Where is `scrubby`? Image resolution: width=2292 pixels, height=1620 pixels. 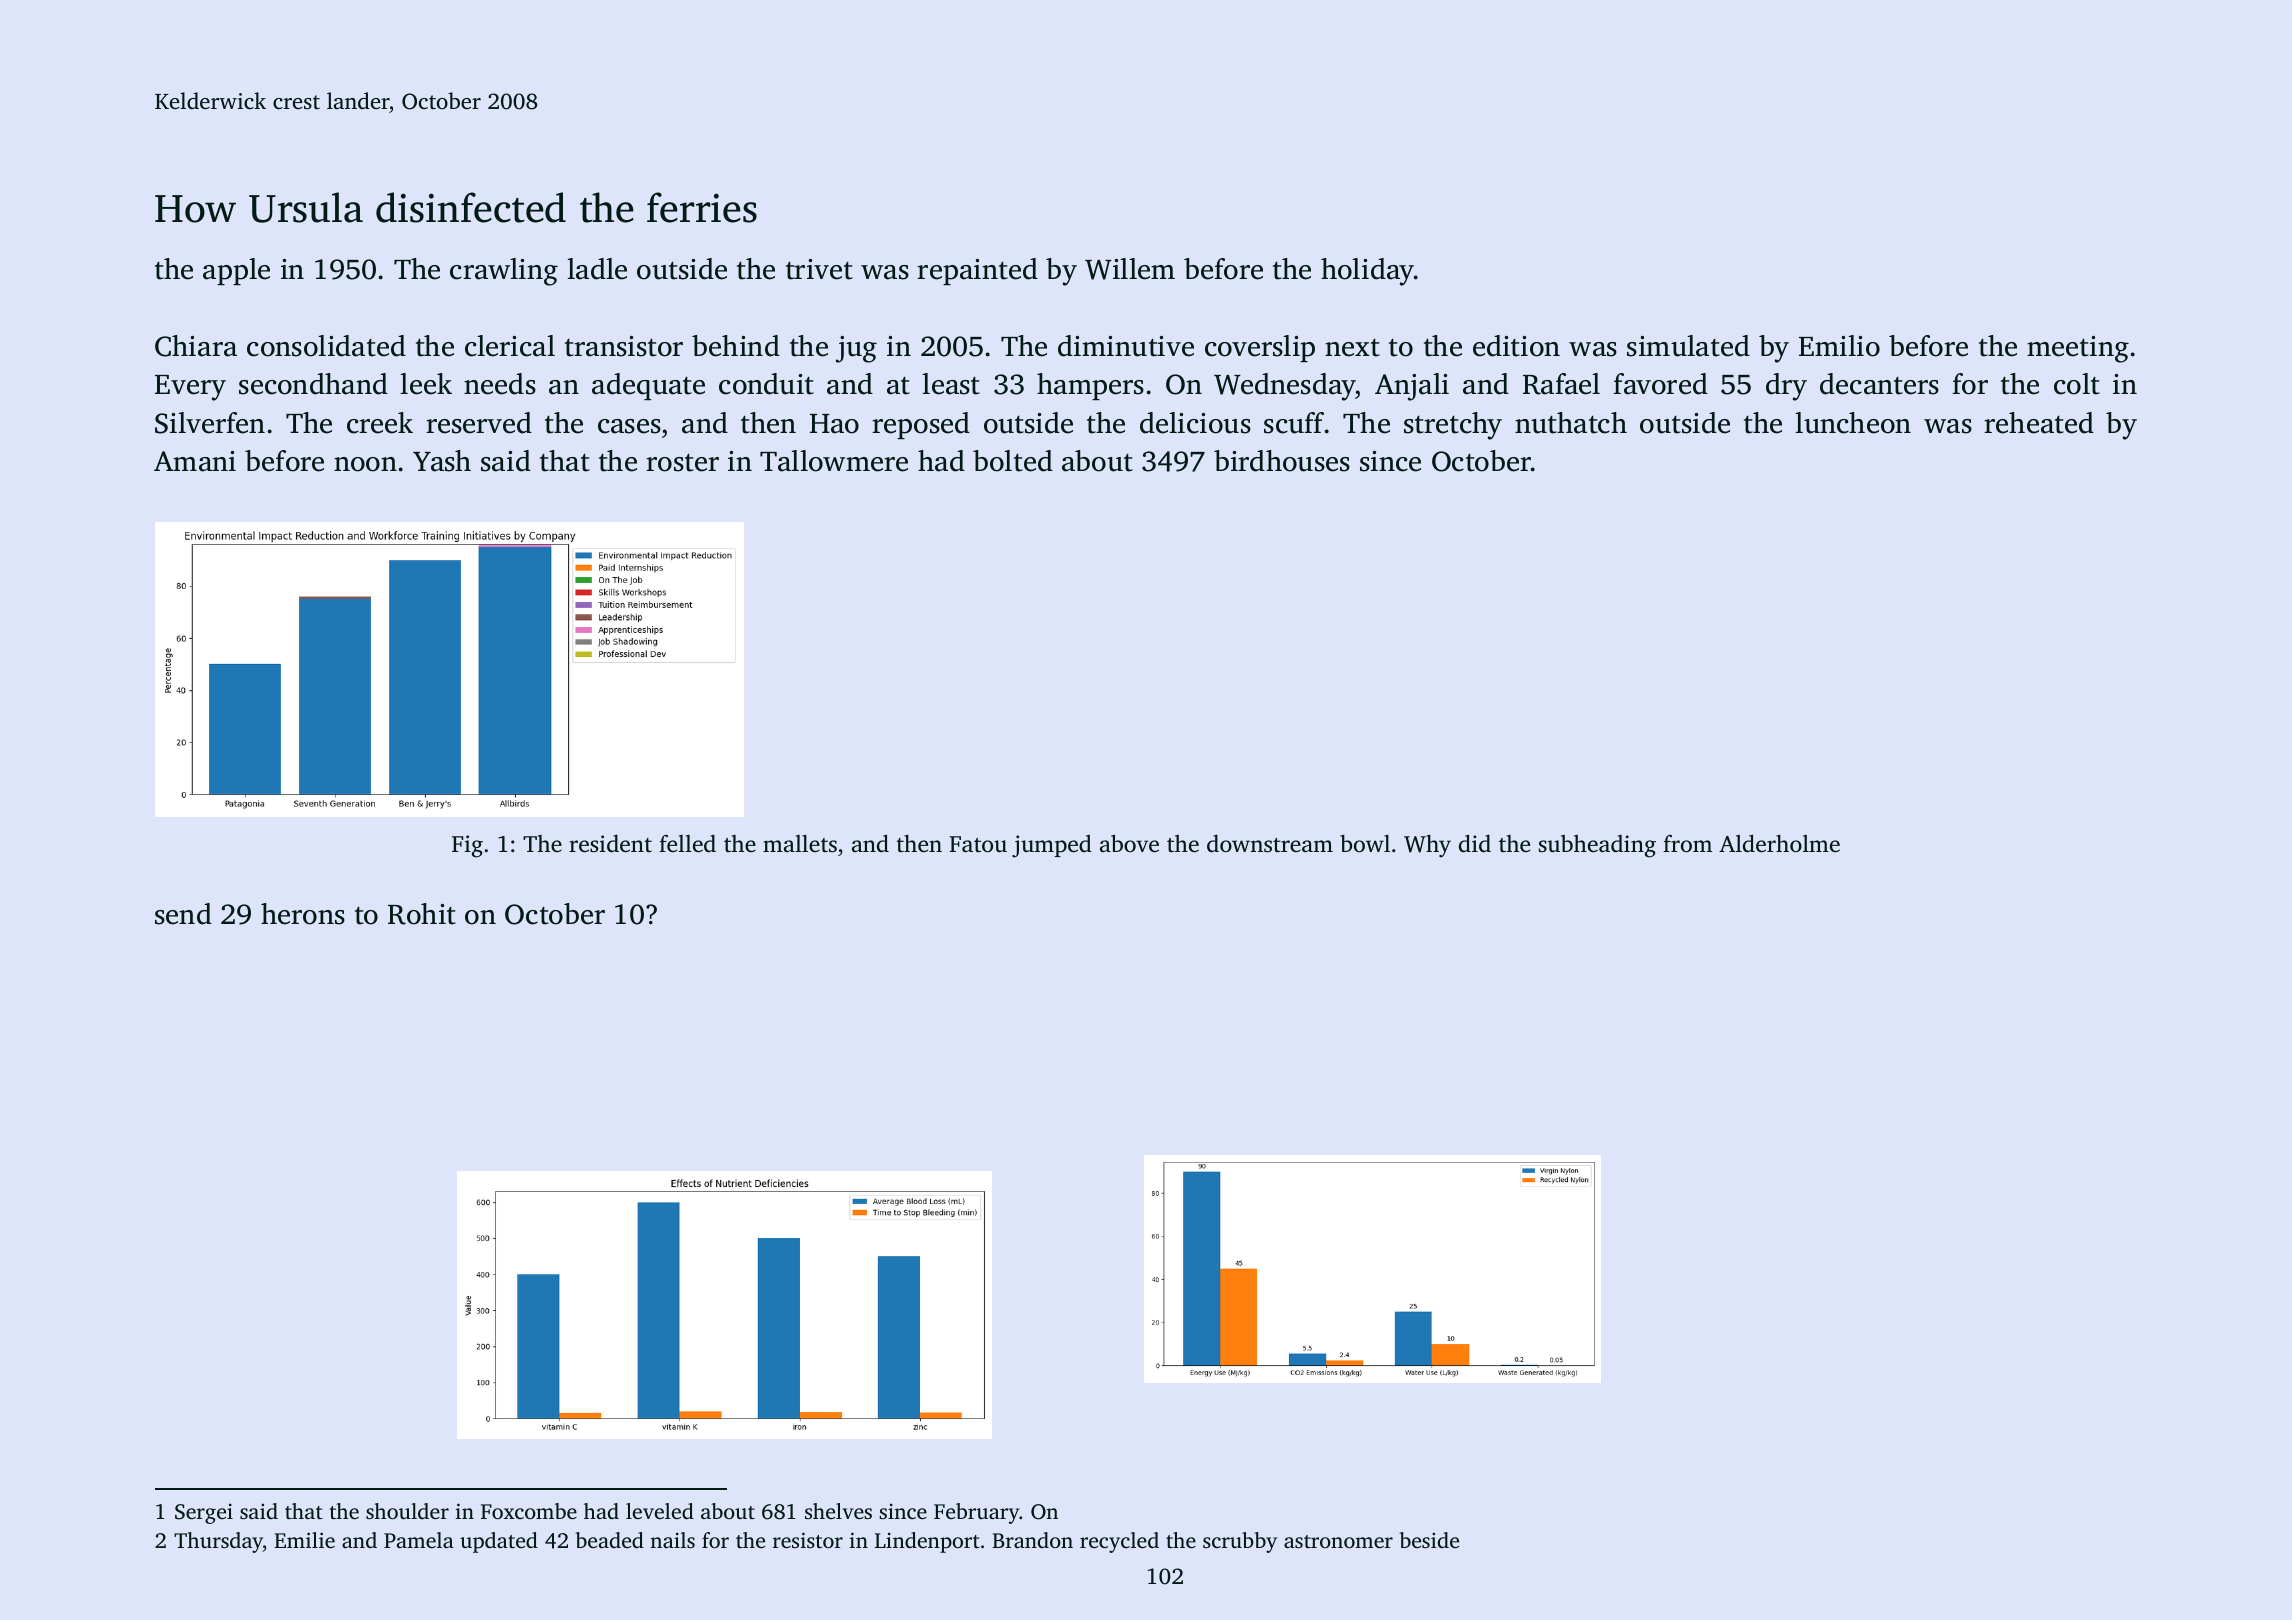
scrubby is located at coordinates (1240, 1542).
